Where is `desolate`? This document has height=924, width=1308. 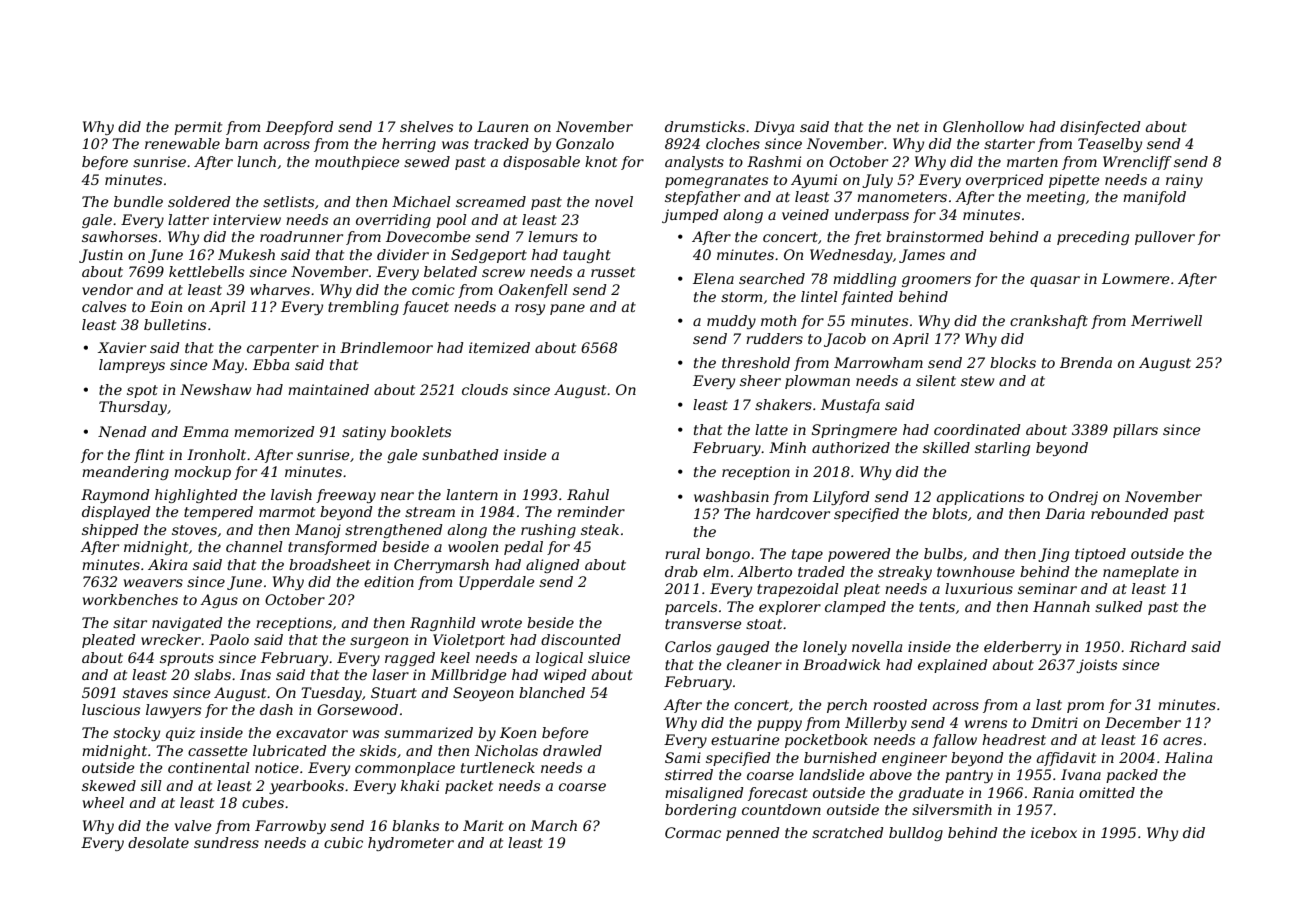 desolate is located at coordinates (158, 842).
